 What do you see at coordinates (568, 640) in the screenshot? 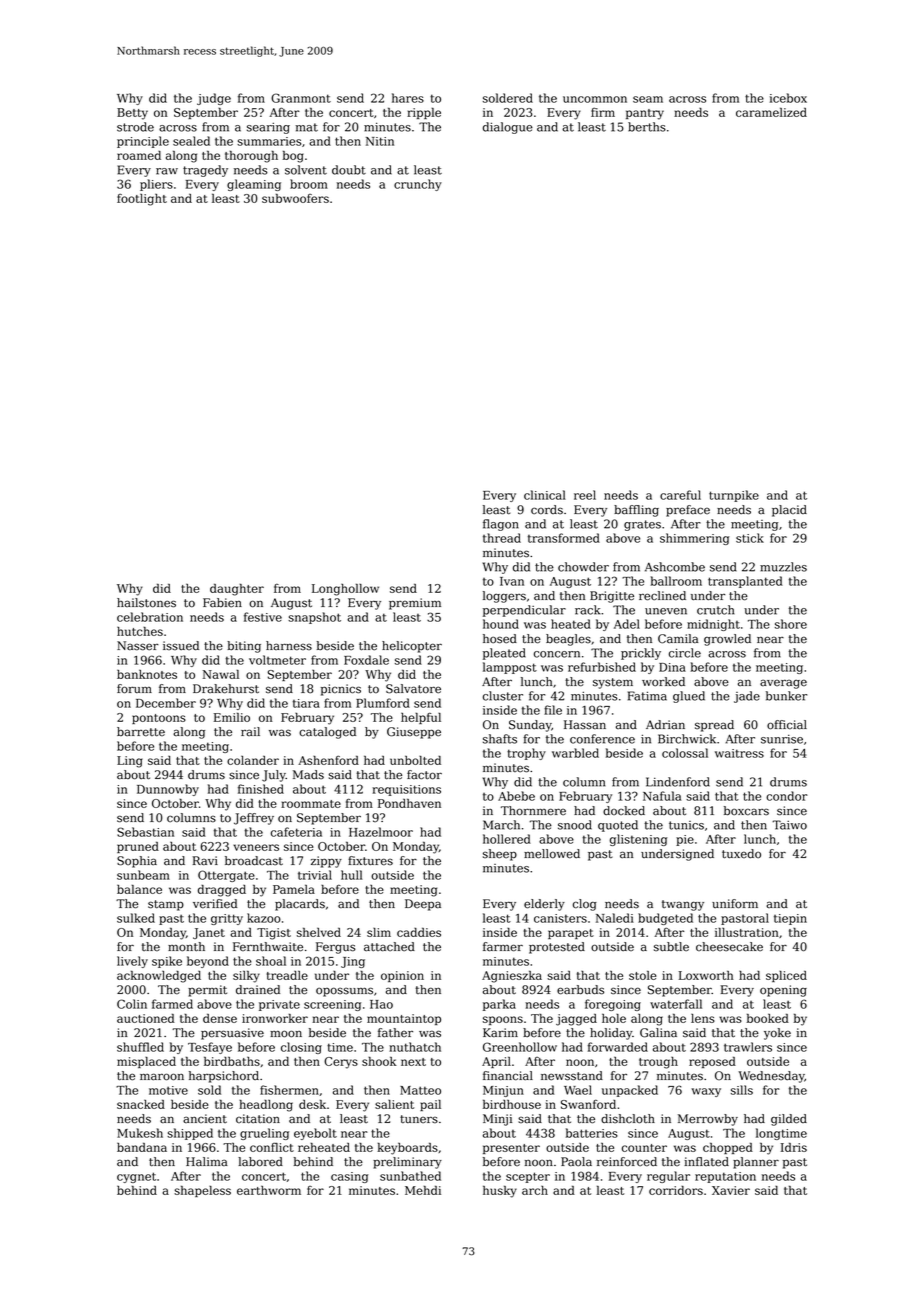
I see `beagles` at bounding box center [568, 640].
